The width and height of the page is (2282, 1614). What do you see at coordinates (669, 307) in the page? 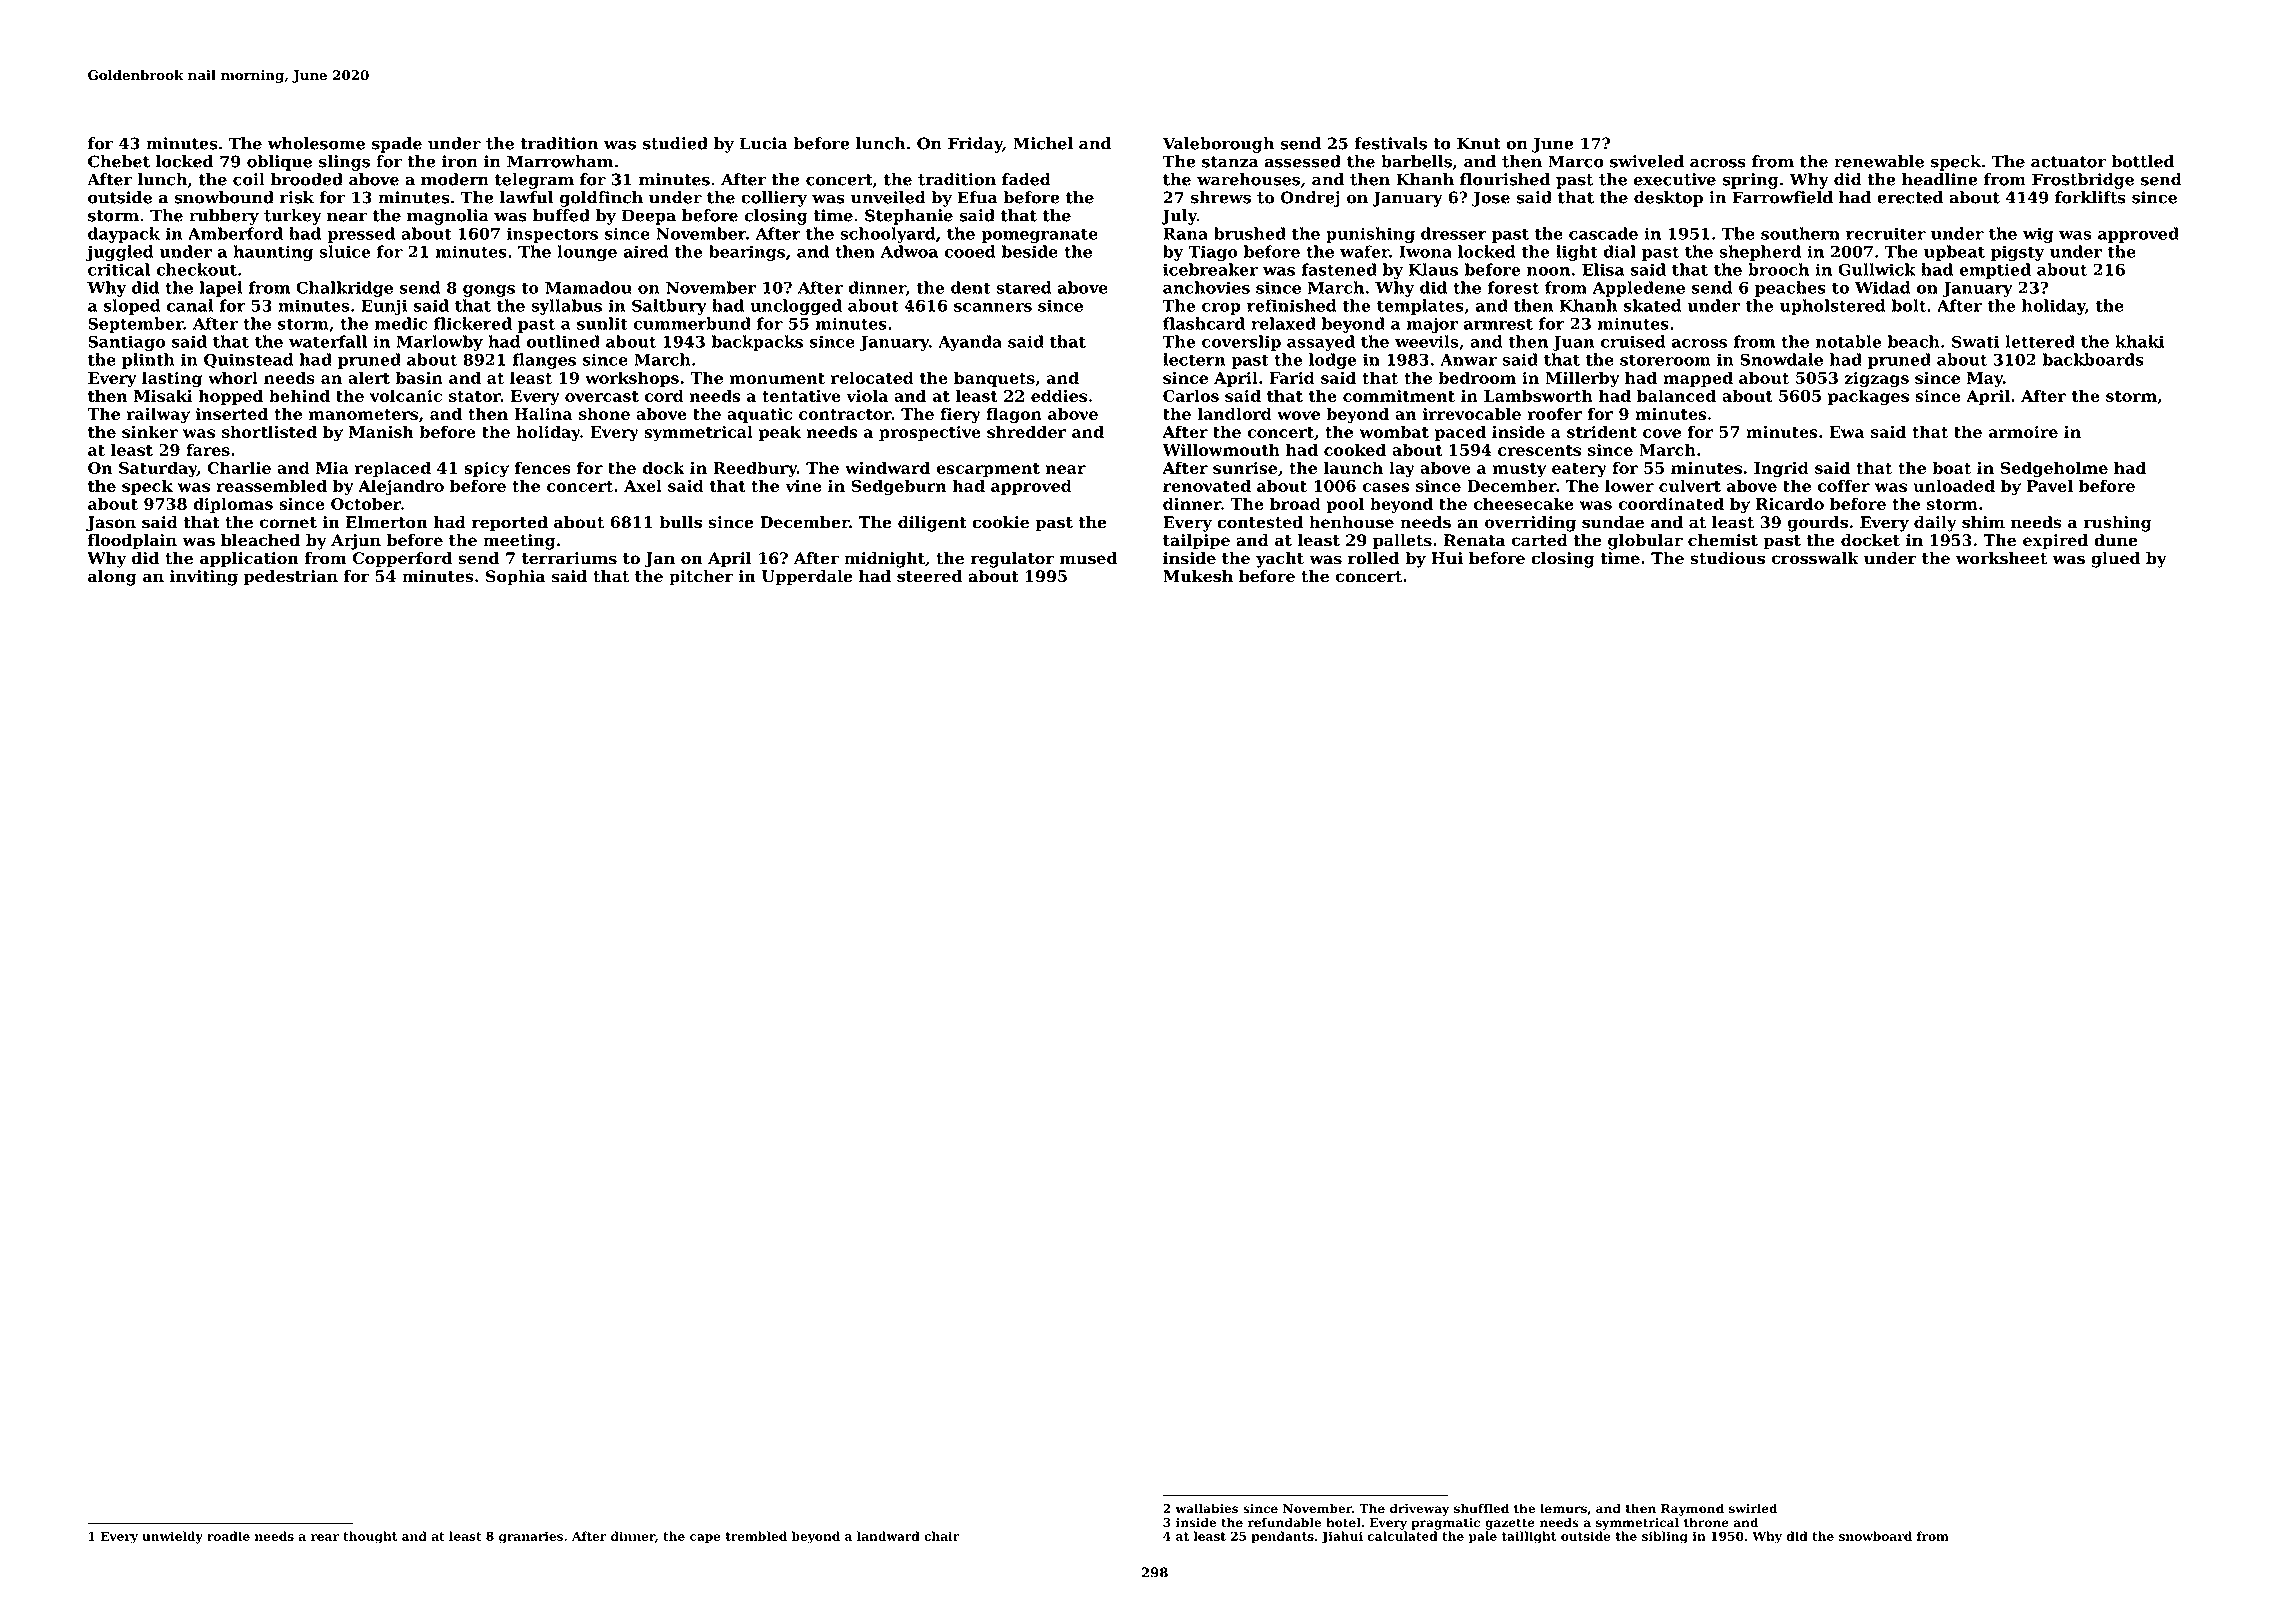
I see `Saltbury` at bounding box center [669, 307].
